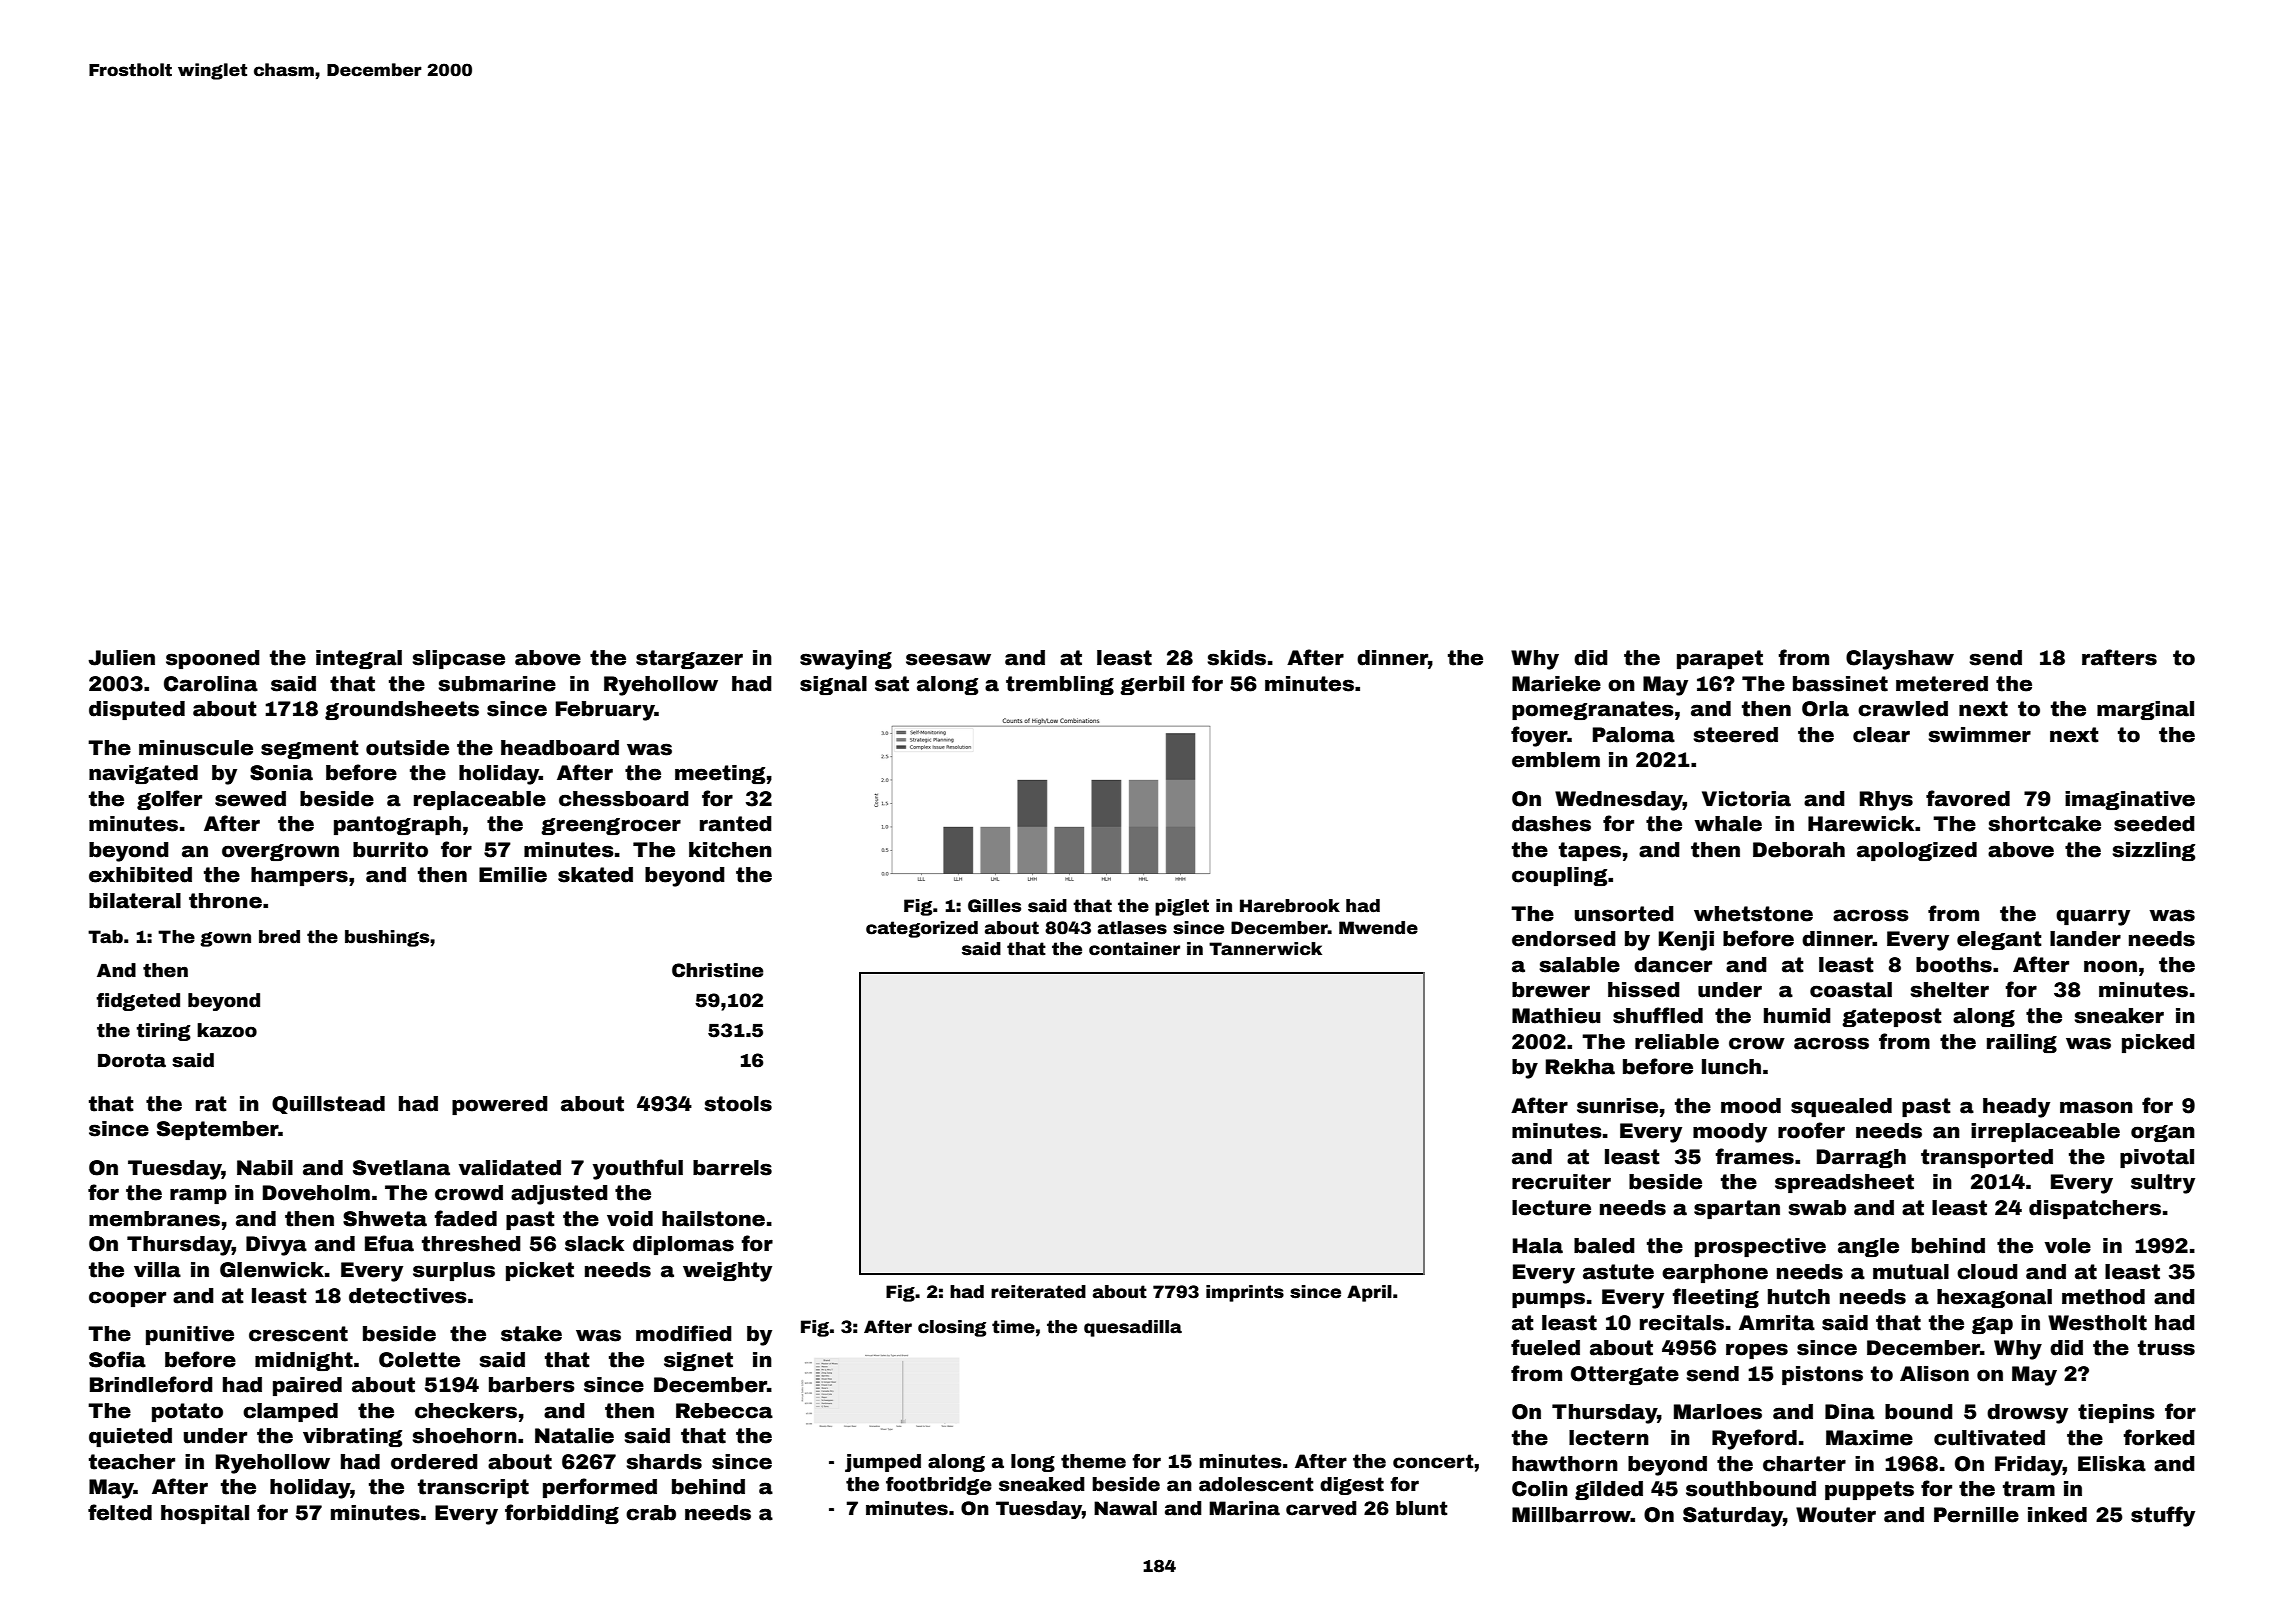  I want to click on integral, so click(359, 659).
